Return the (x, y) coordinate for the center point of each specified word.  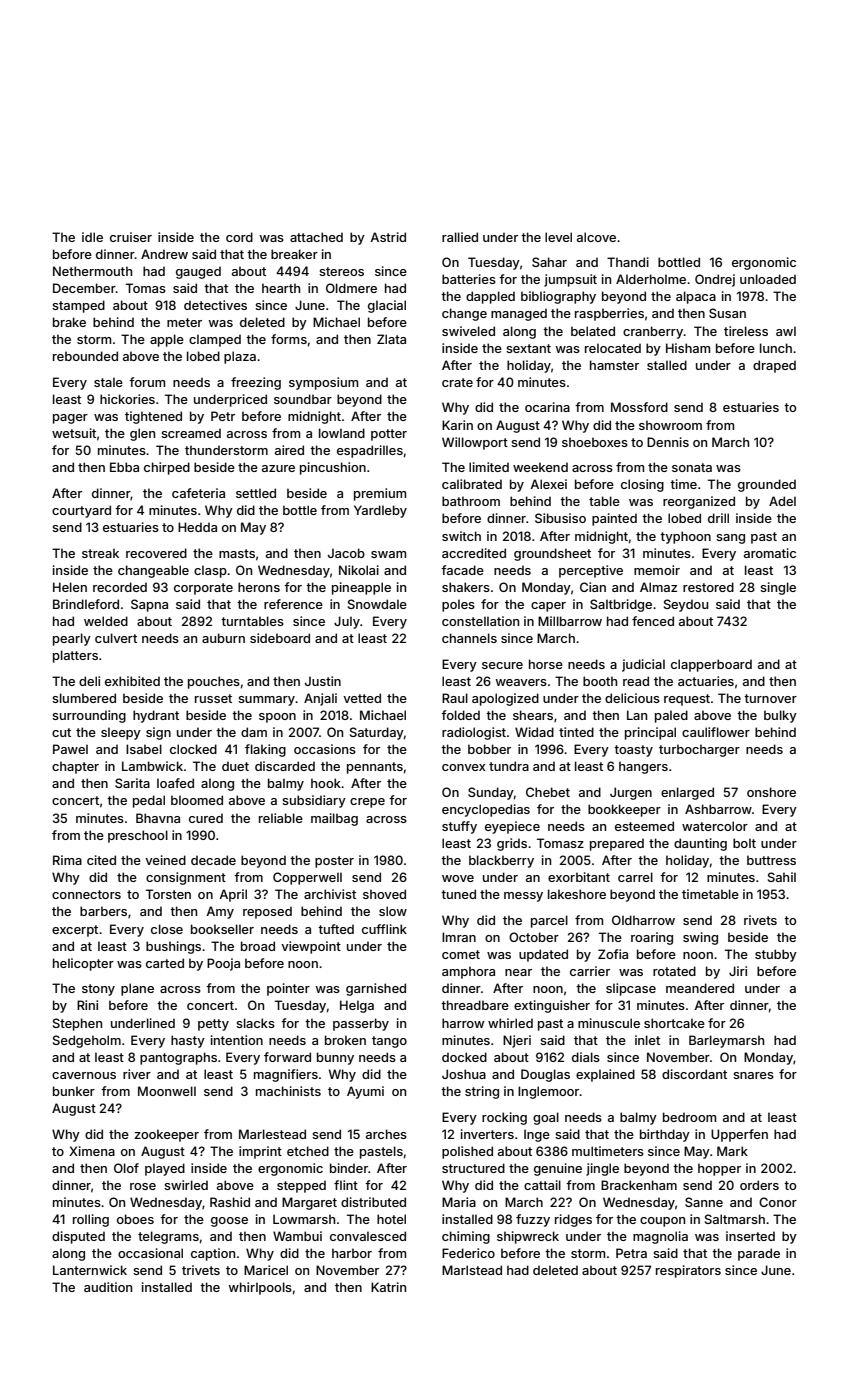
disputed (78, 1237)
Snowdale (377, 604)
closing (642, 485)
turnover (770, 698)
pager (70, 419)
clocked (193, 749)
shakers (466, 587)
